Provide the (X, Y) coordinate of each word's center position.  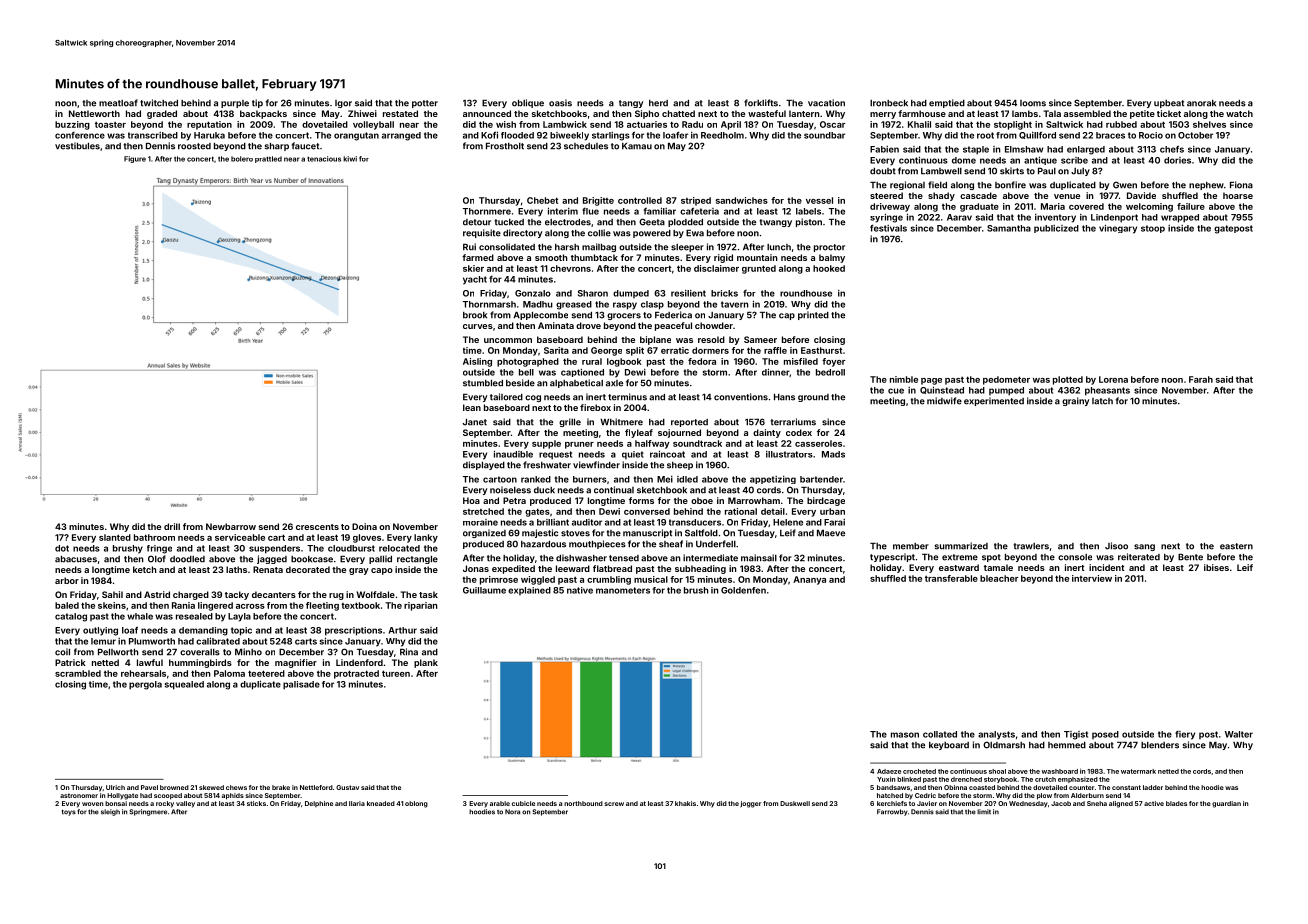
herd (658, 103)
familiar (659, 211)
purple (235, 104)
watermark (1138, 771)
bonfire (1010, 185)
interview (1092, 578)
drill (172, 526)
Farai (834, 522)
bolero (242, 159)
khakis (685, 803)
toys (69, 812)
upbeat (1169, 104)
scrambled (78, 673)
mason (905, 735)
